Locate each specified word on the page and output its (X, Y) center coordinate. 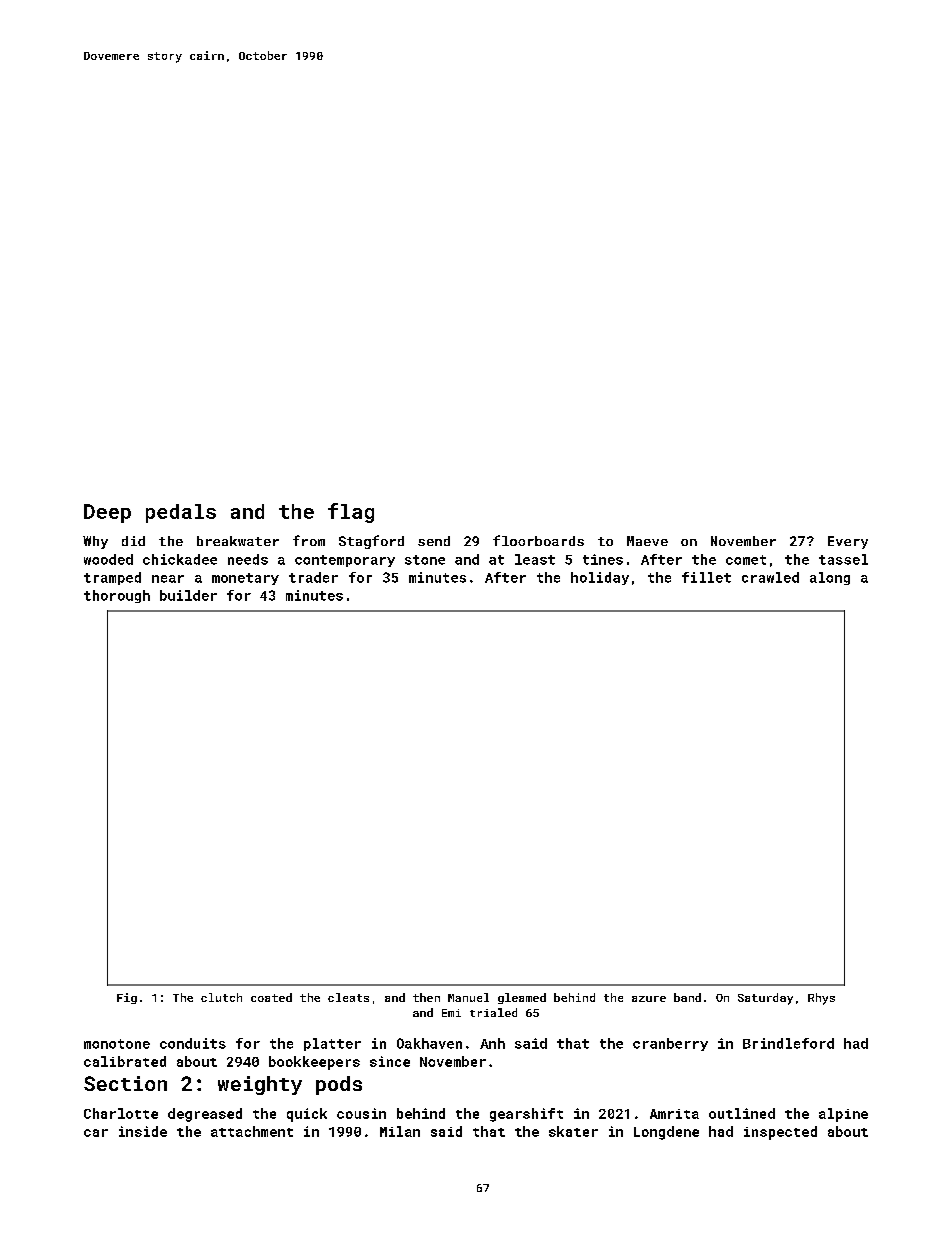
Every (848, 542)
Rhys (821, 999)
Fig (127, 998)
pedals (181, 513)
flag (351, 513)
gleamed (522, 998)
